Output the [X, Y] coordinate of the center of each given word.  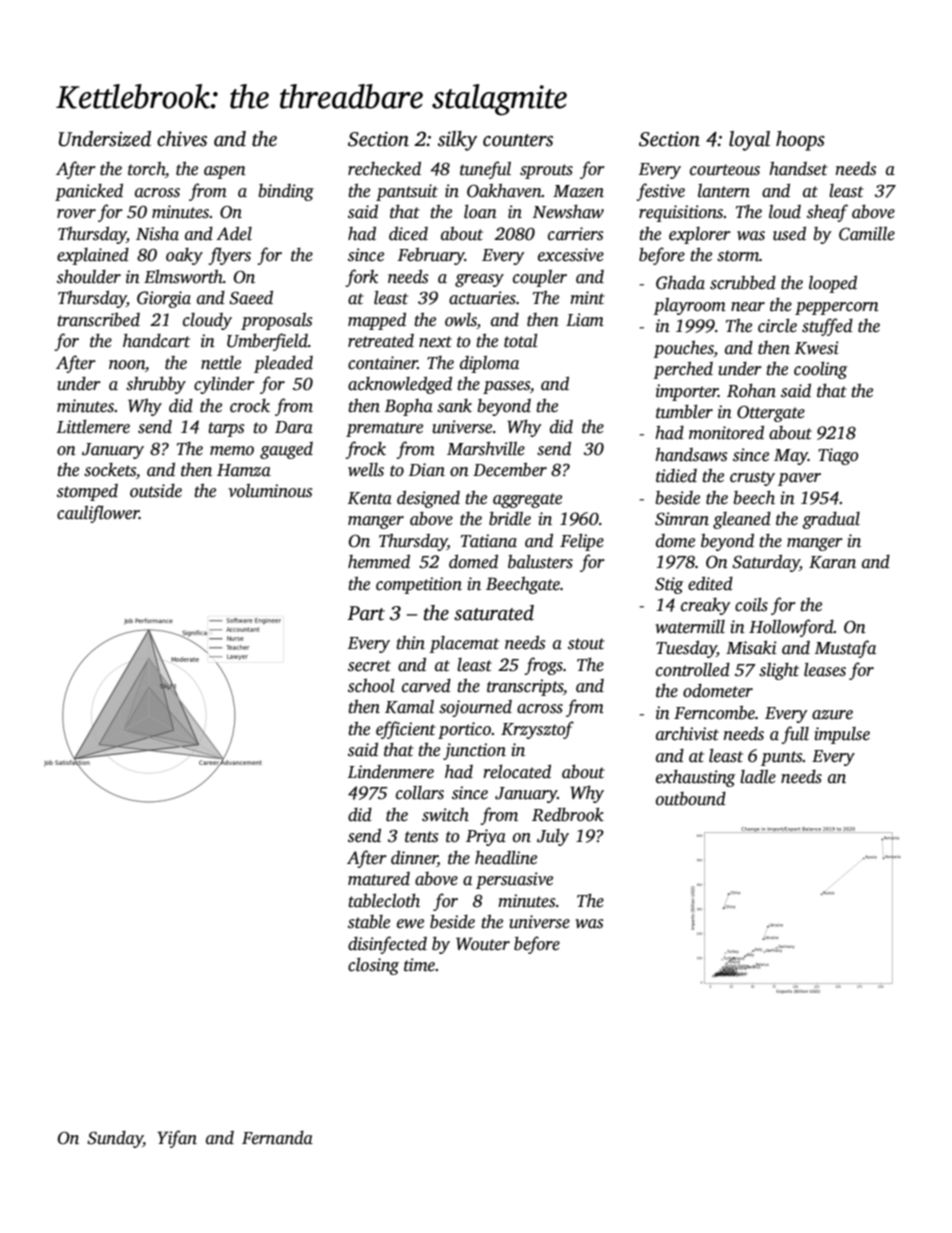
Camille [867, 234]
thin [410, 642]
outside [156, 490]
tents [421, 837]
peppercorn [837, 308]
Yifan [177, 1139]
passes [506, 387]
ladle [758, 776]
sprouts [546, 171]
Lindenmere [391, 772]
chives [182, 139]
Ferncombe [714, 712]
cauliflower [98, 514]
